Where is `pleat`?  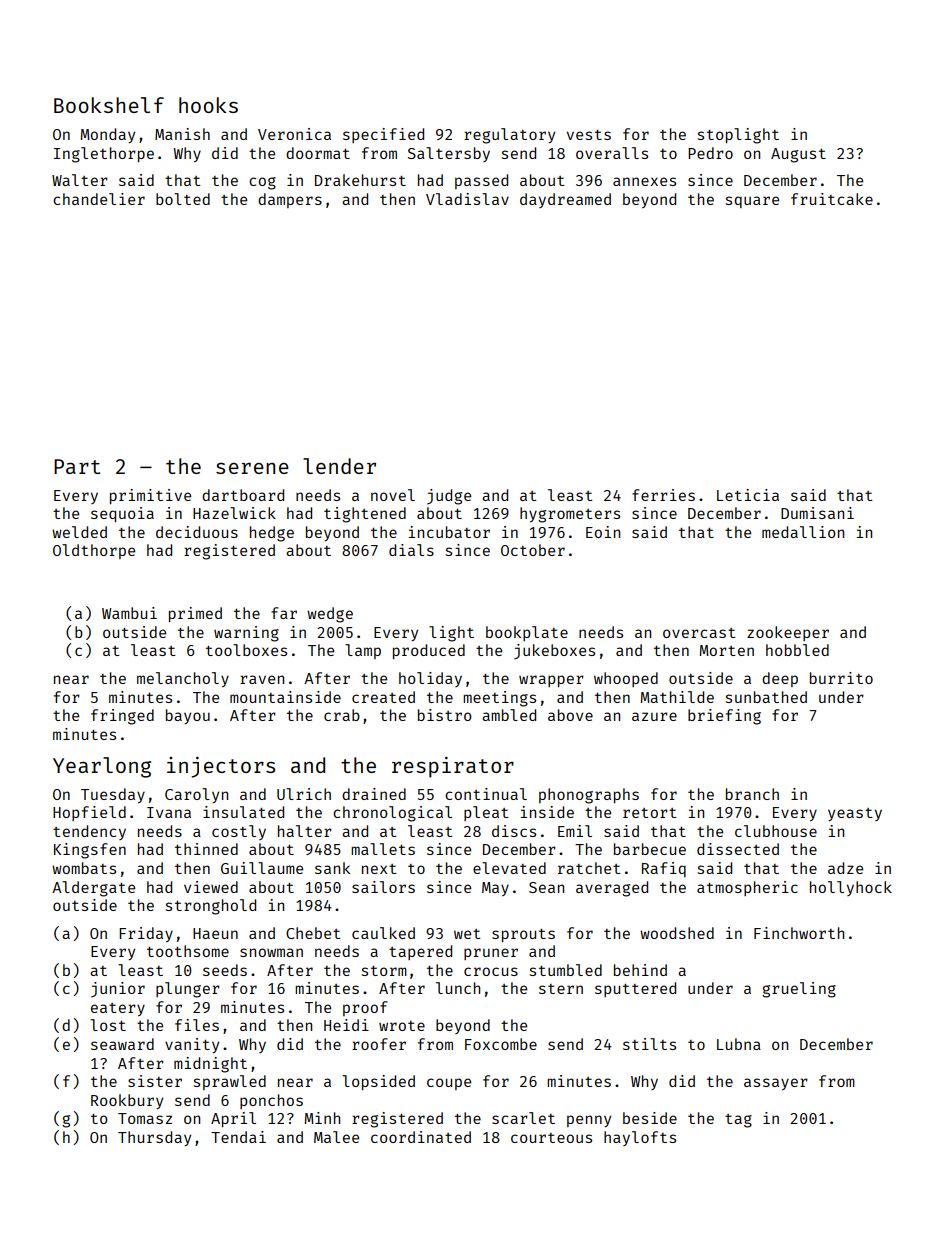 pleat is located at coordinates (486, 813).
